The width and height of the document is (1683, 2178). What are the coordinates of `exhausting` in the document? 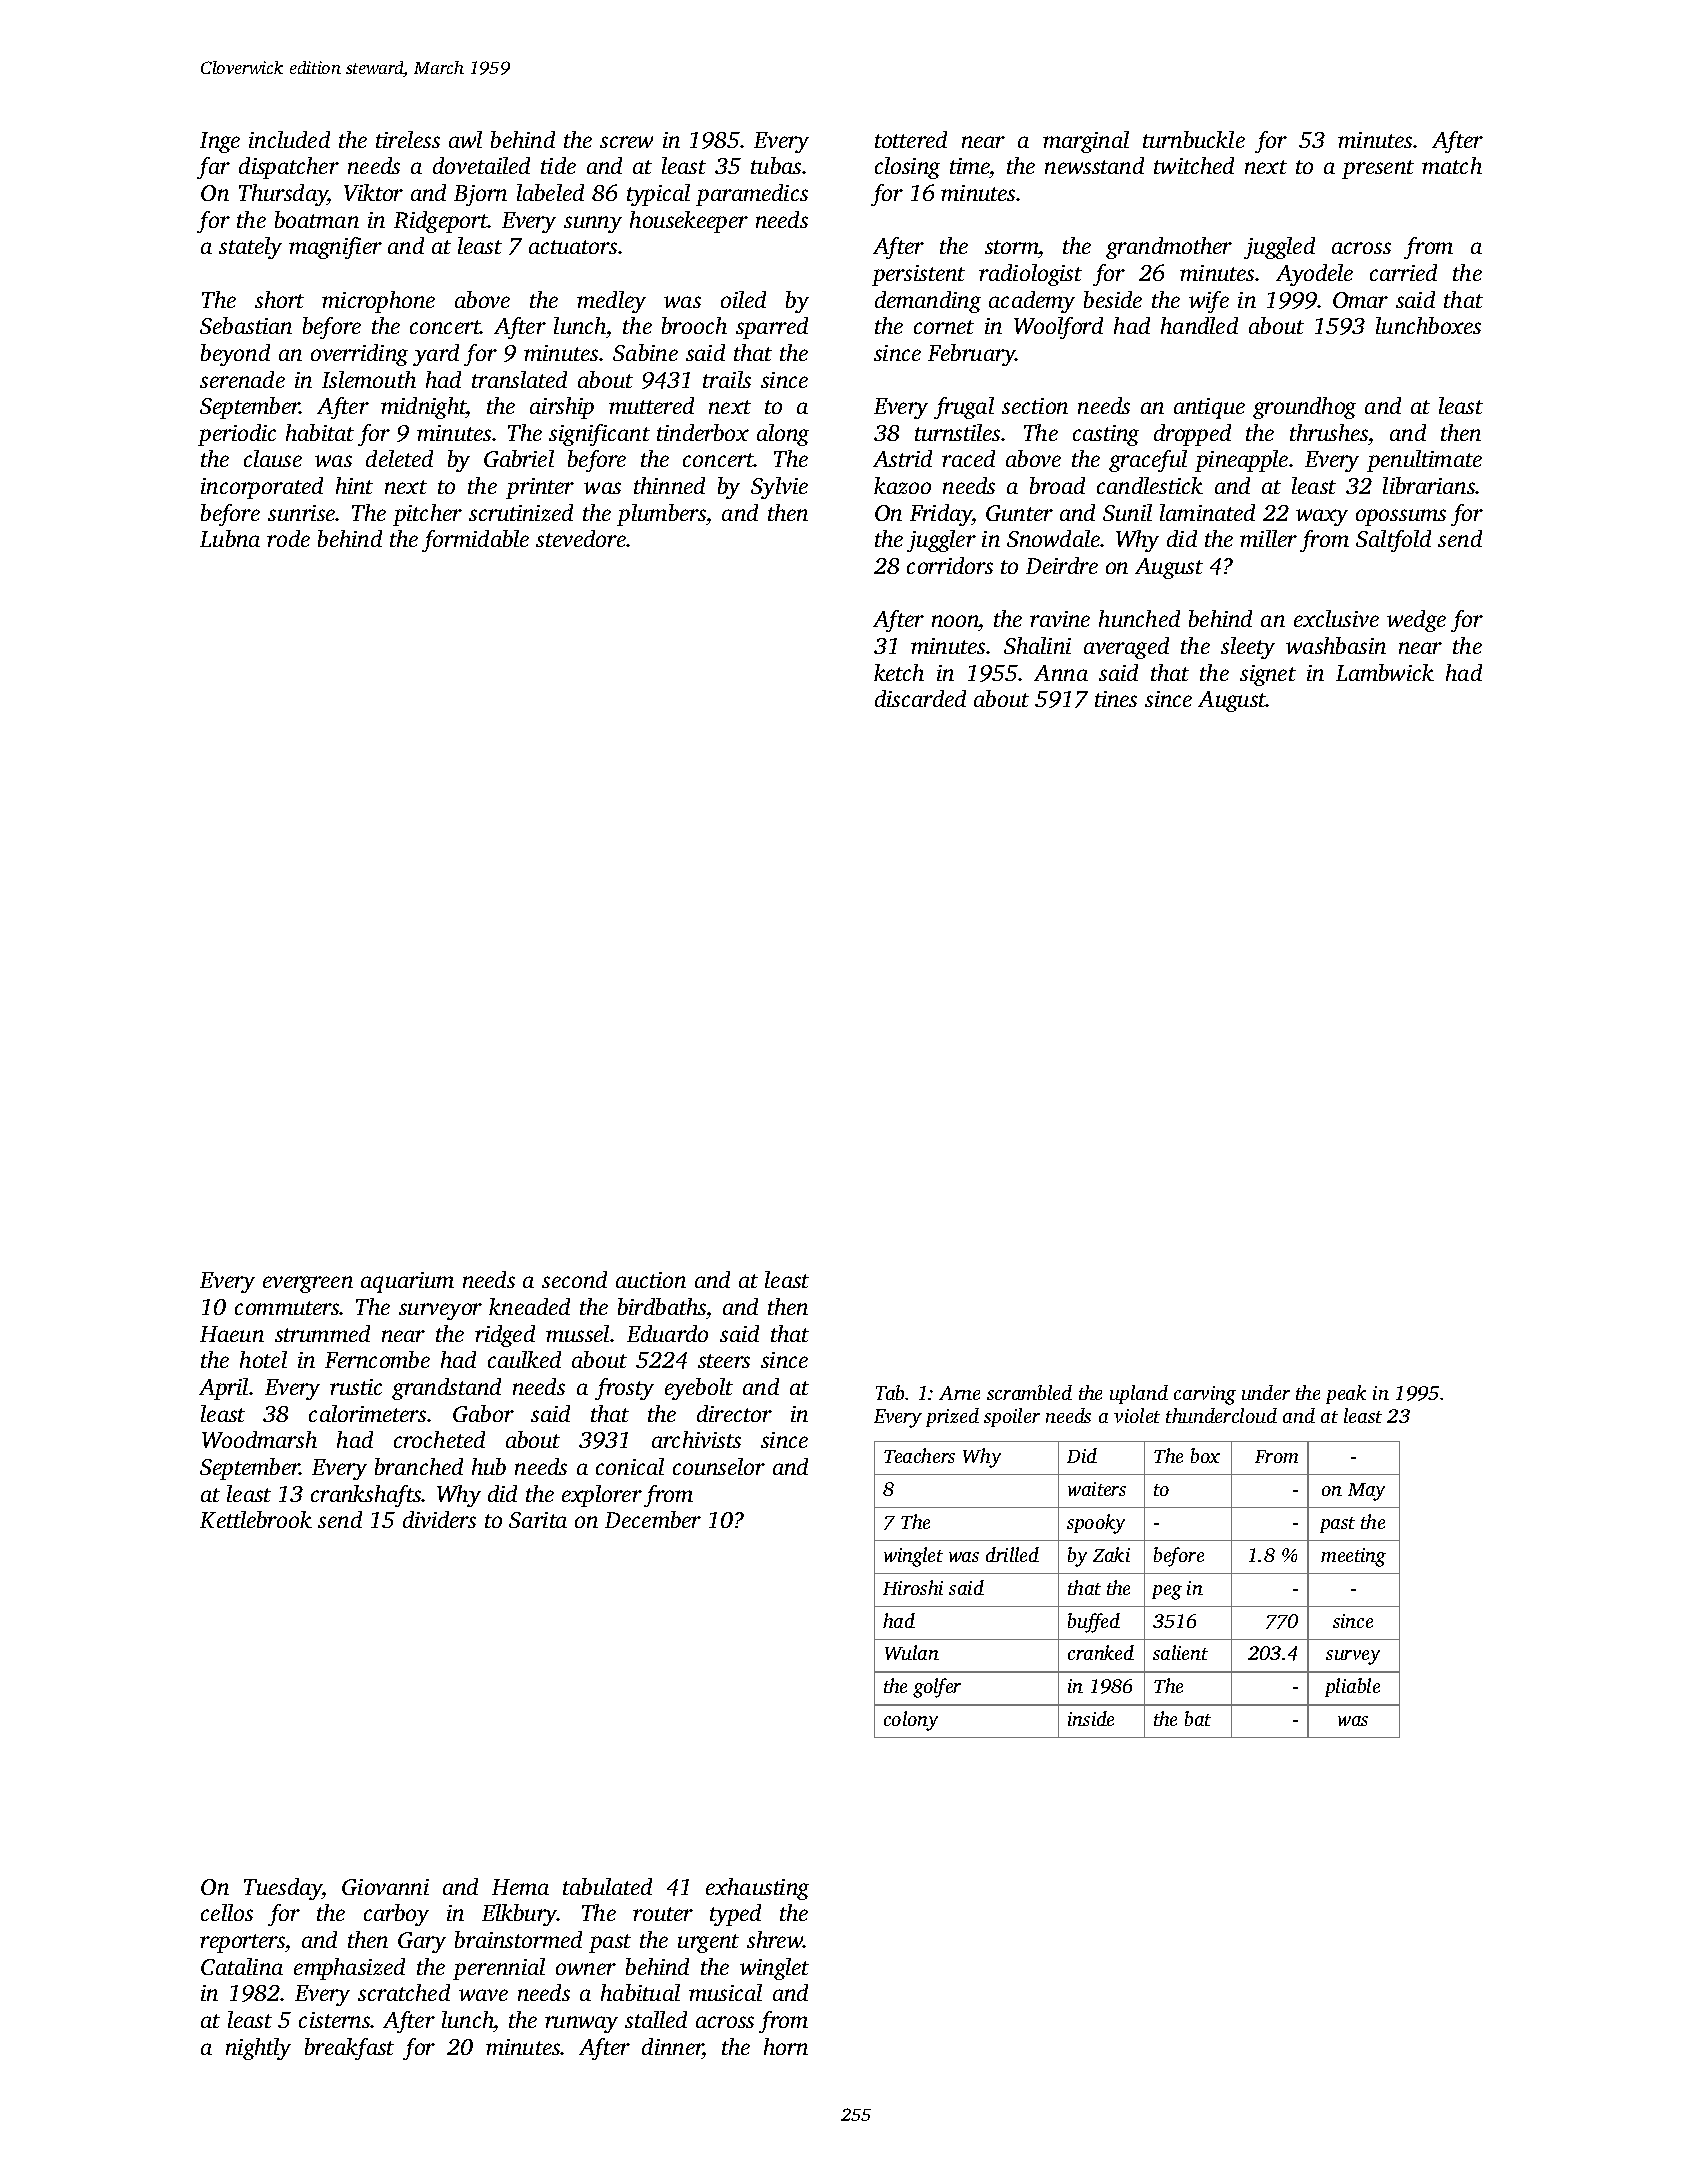 It's located at (757, 1889).
